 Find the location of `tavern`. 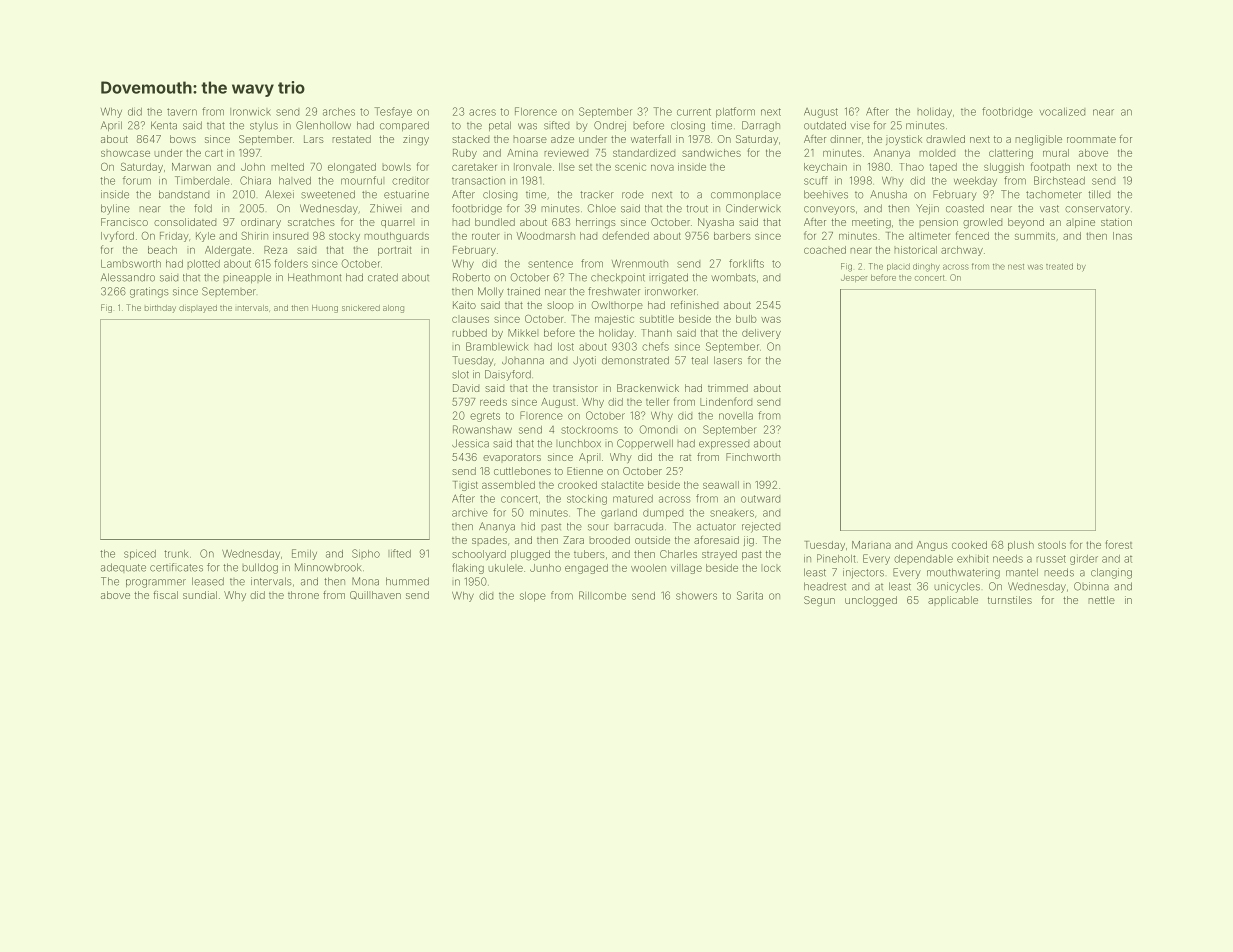

tavern is located at coordinates (182, 112).
